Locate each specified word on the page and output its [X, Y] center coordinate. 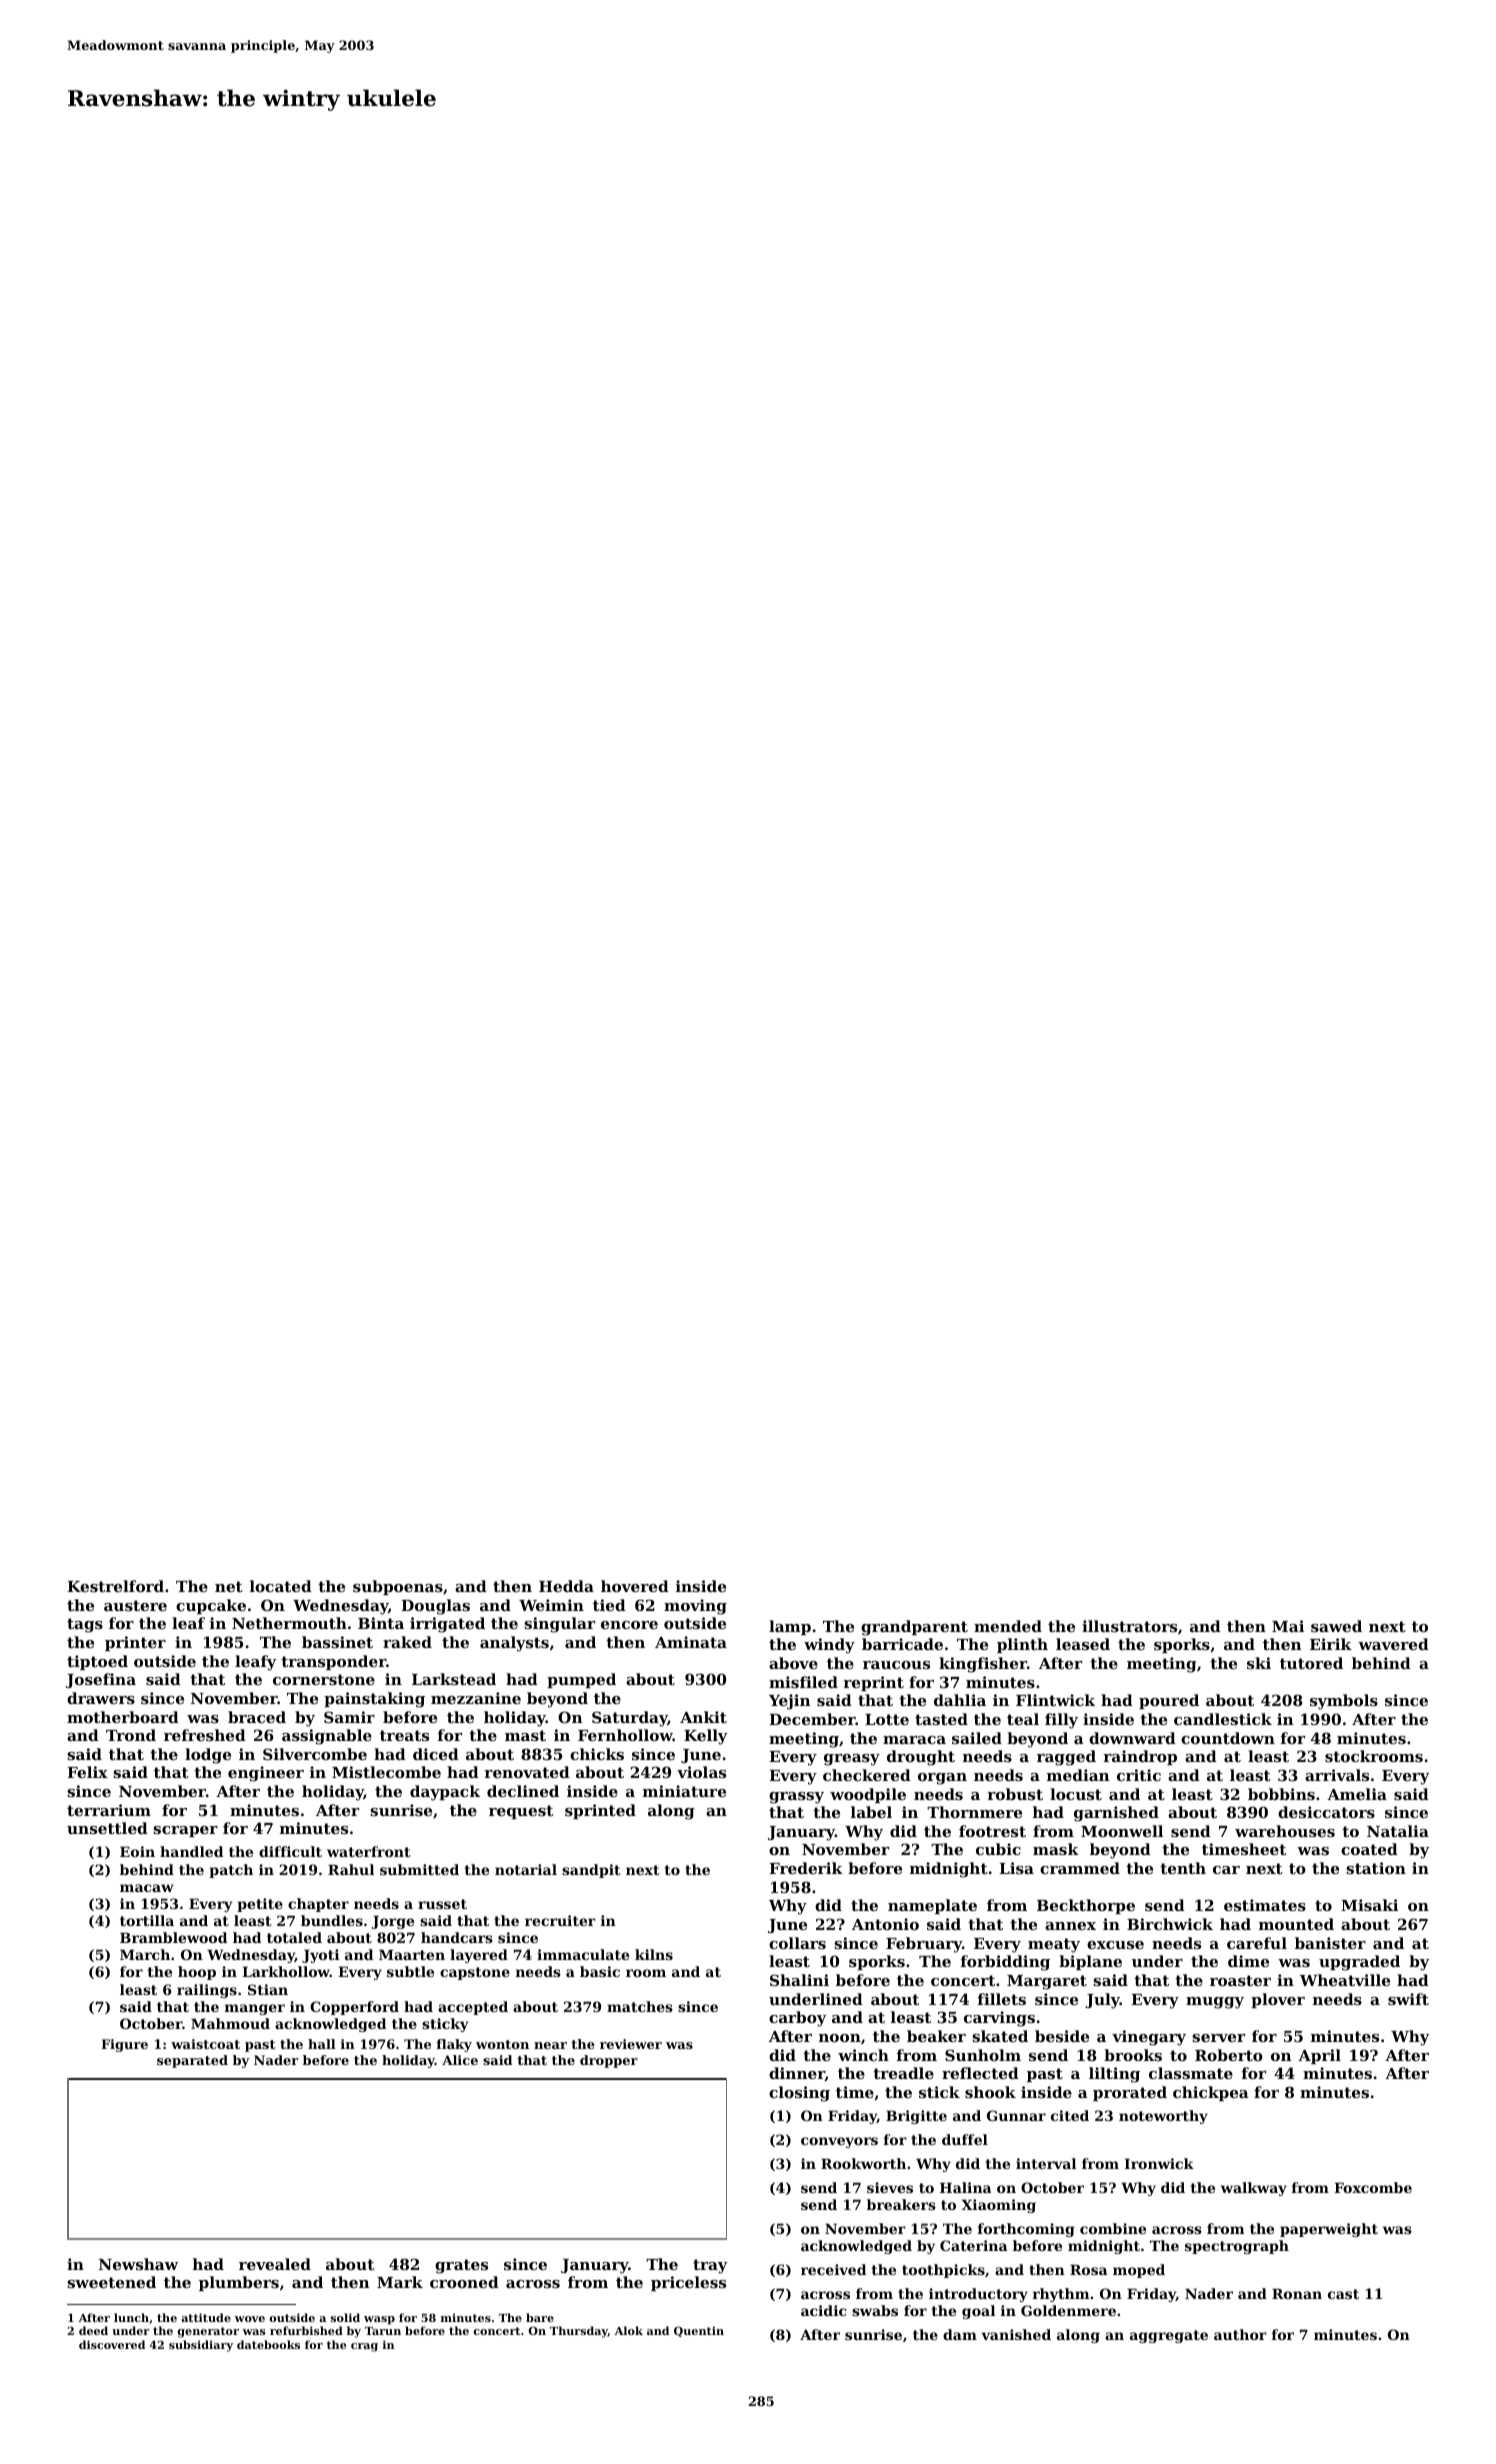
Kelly [705, 1737]
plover [1278, 2000]
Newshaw [138, 2264]
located [281, 1586]
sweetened [111, 2282]
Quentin [699, 2331]
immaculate [583, 1954]
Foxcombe [1373, 2187]
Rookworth [863, 2163]
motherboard [123, 1717]
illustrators [1129, 1626]
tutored [1311, 1663]
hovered [635, 1586]
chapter [318, 1905]
